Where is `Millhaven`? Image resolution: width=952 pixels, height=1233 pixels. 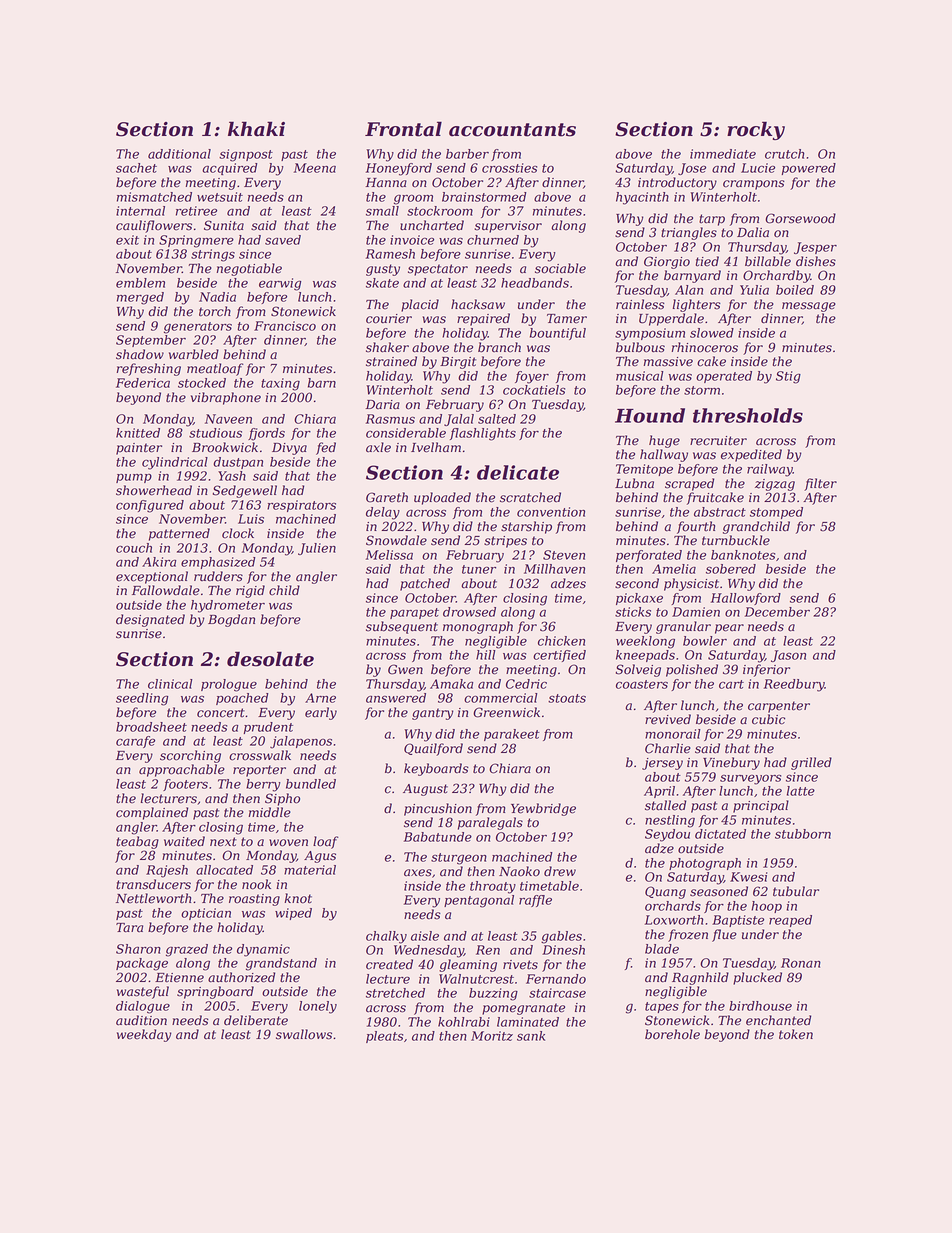
Millhaven is located at coordinates (554, 569).
